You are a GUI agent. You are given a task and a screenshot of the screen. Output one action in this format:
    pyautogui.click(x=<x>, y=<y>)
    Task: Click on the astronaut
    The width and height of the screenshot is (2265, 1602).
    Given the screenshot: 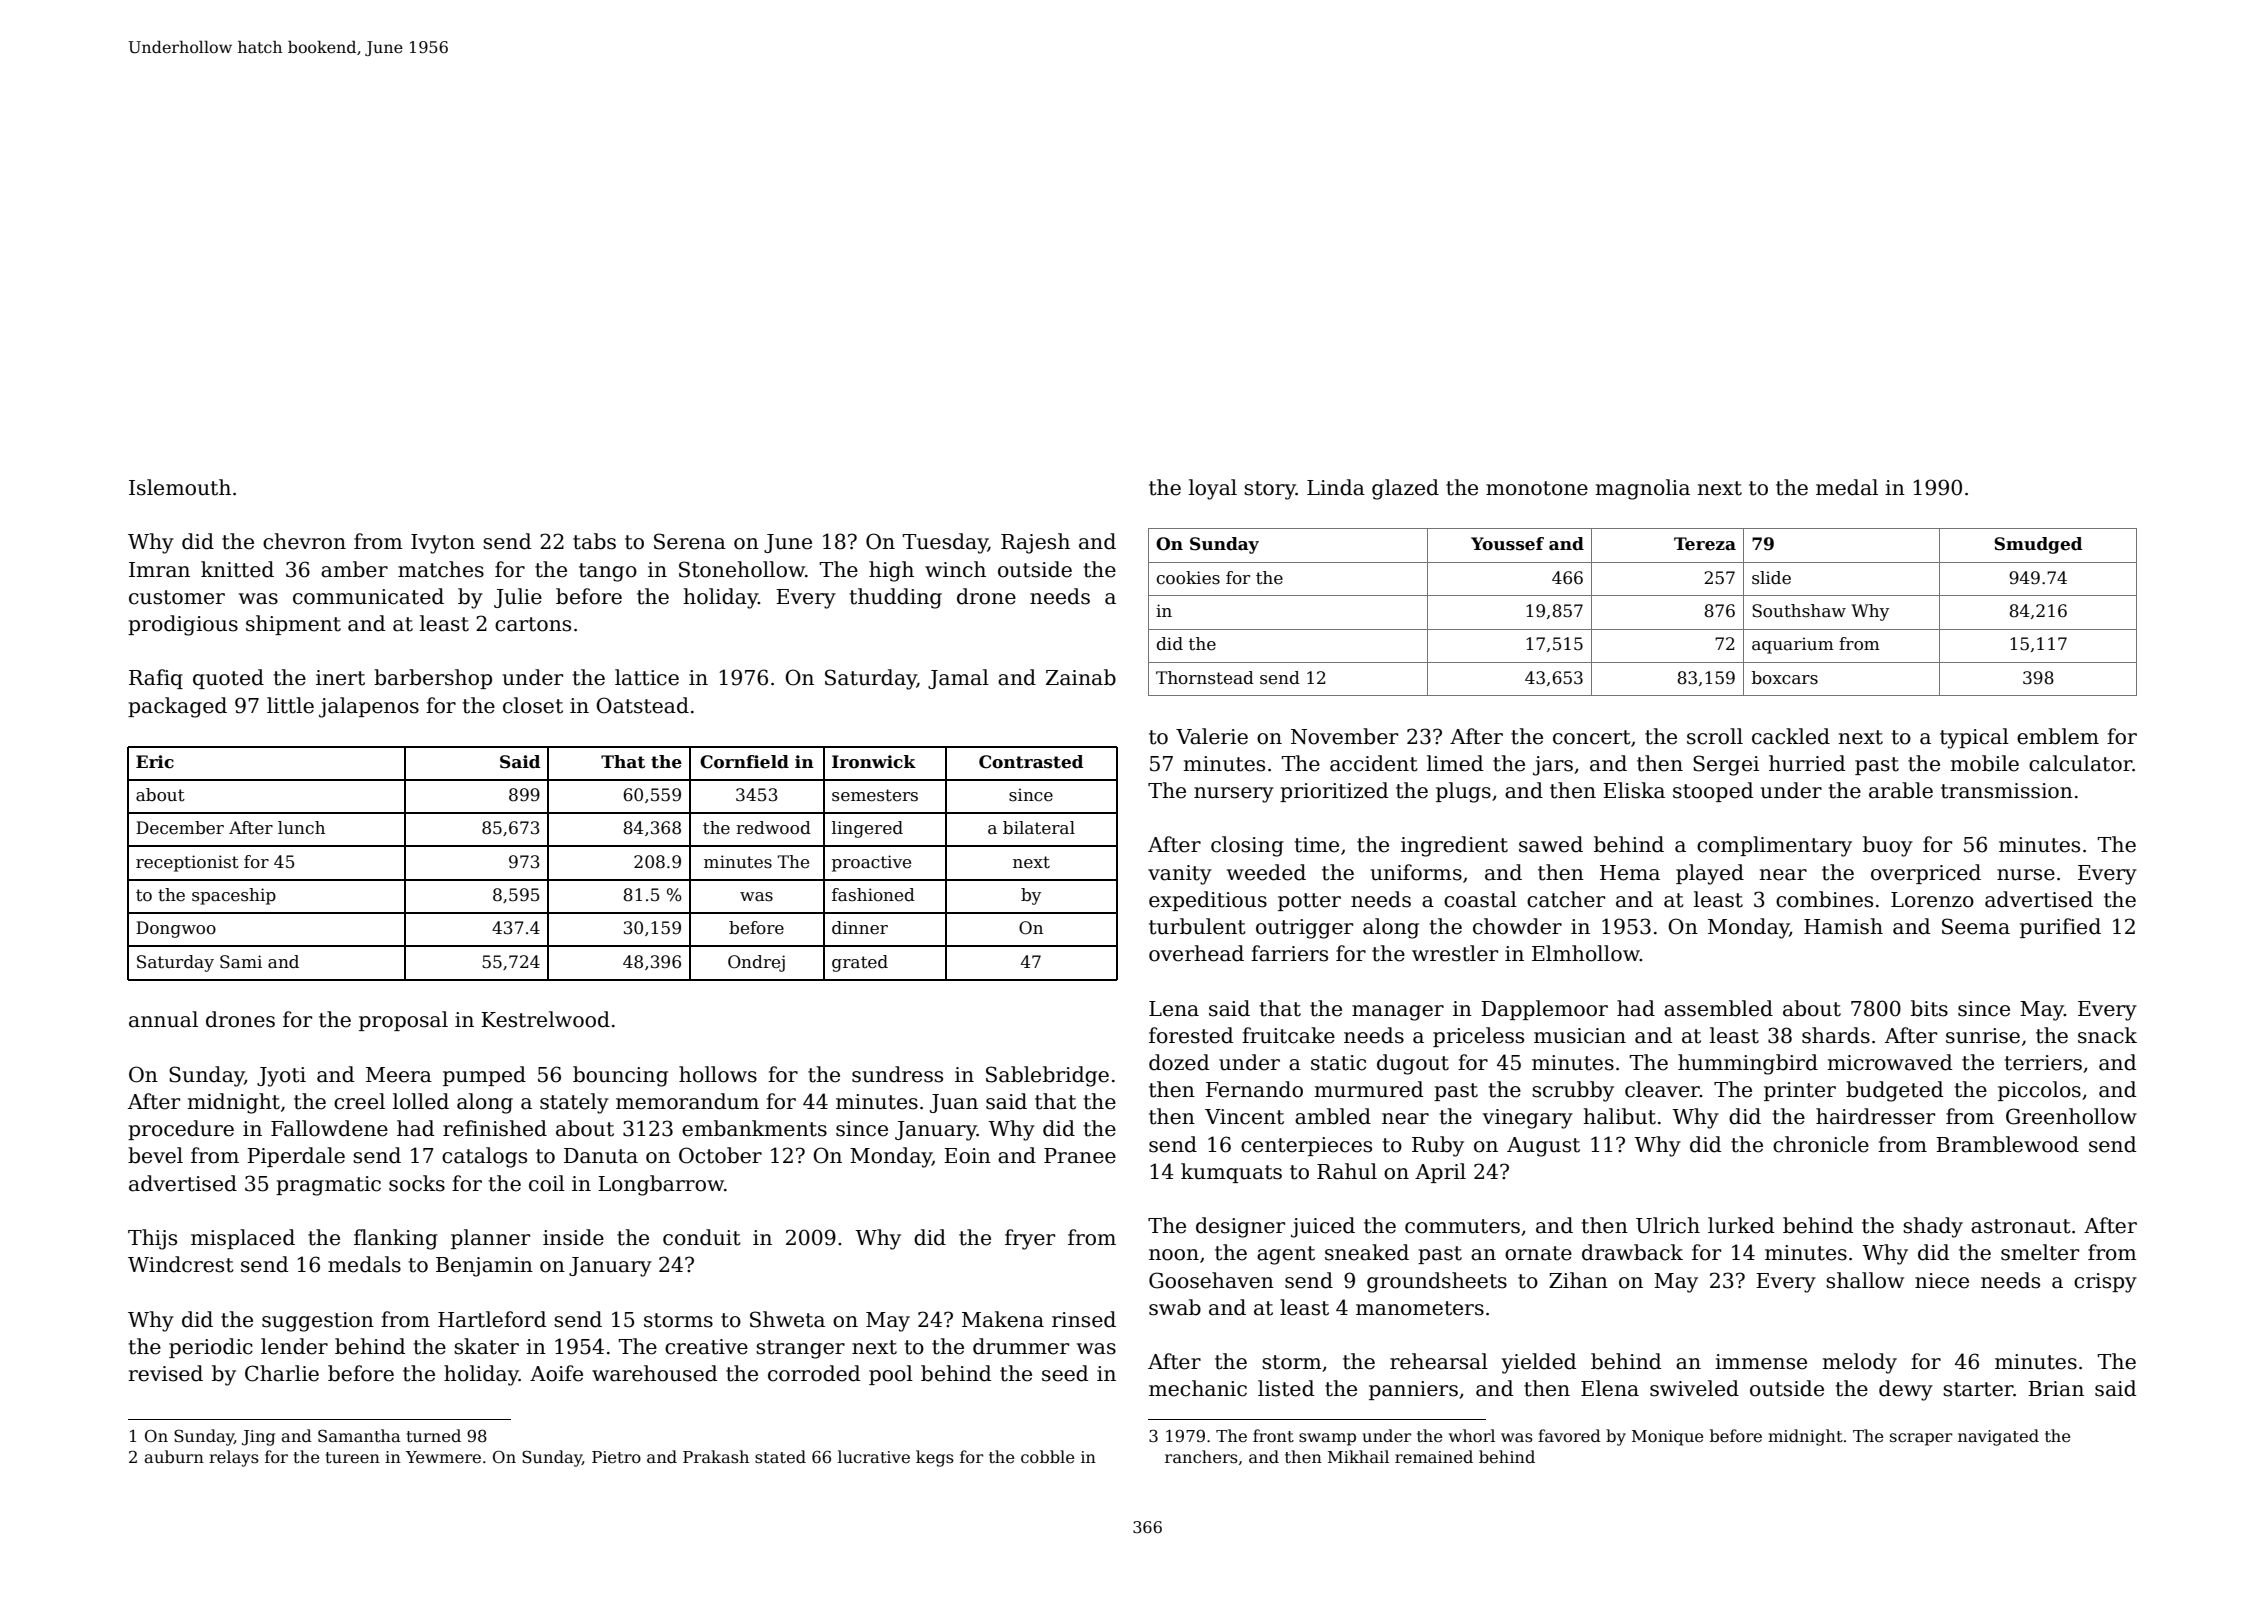 What is the action you would take?
    pyautogui.click(x=2021, y=1226)
